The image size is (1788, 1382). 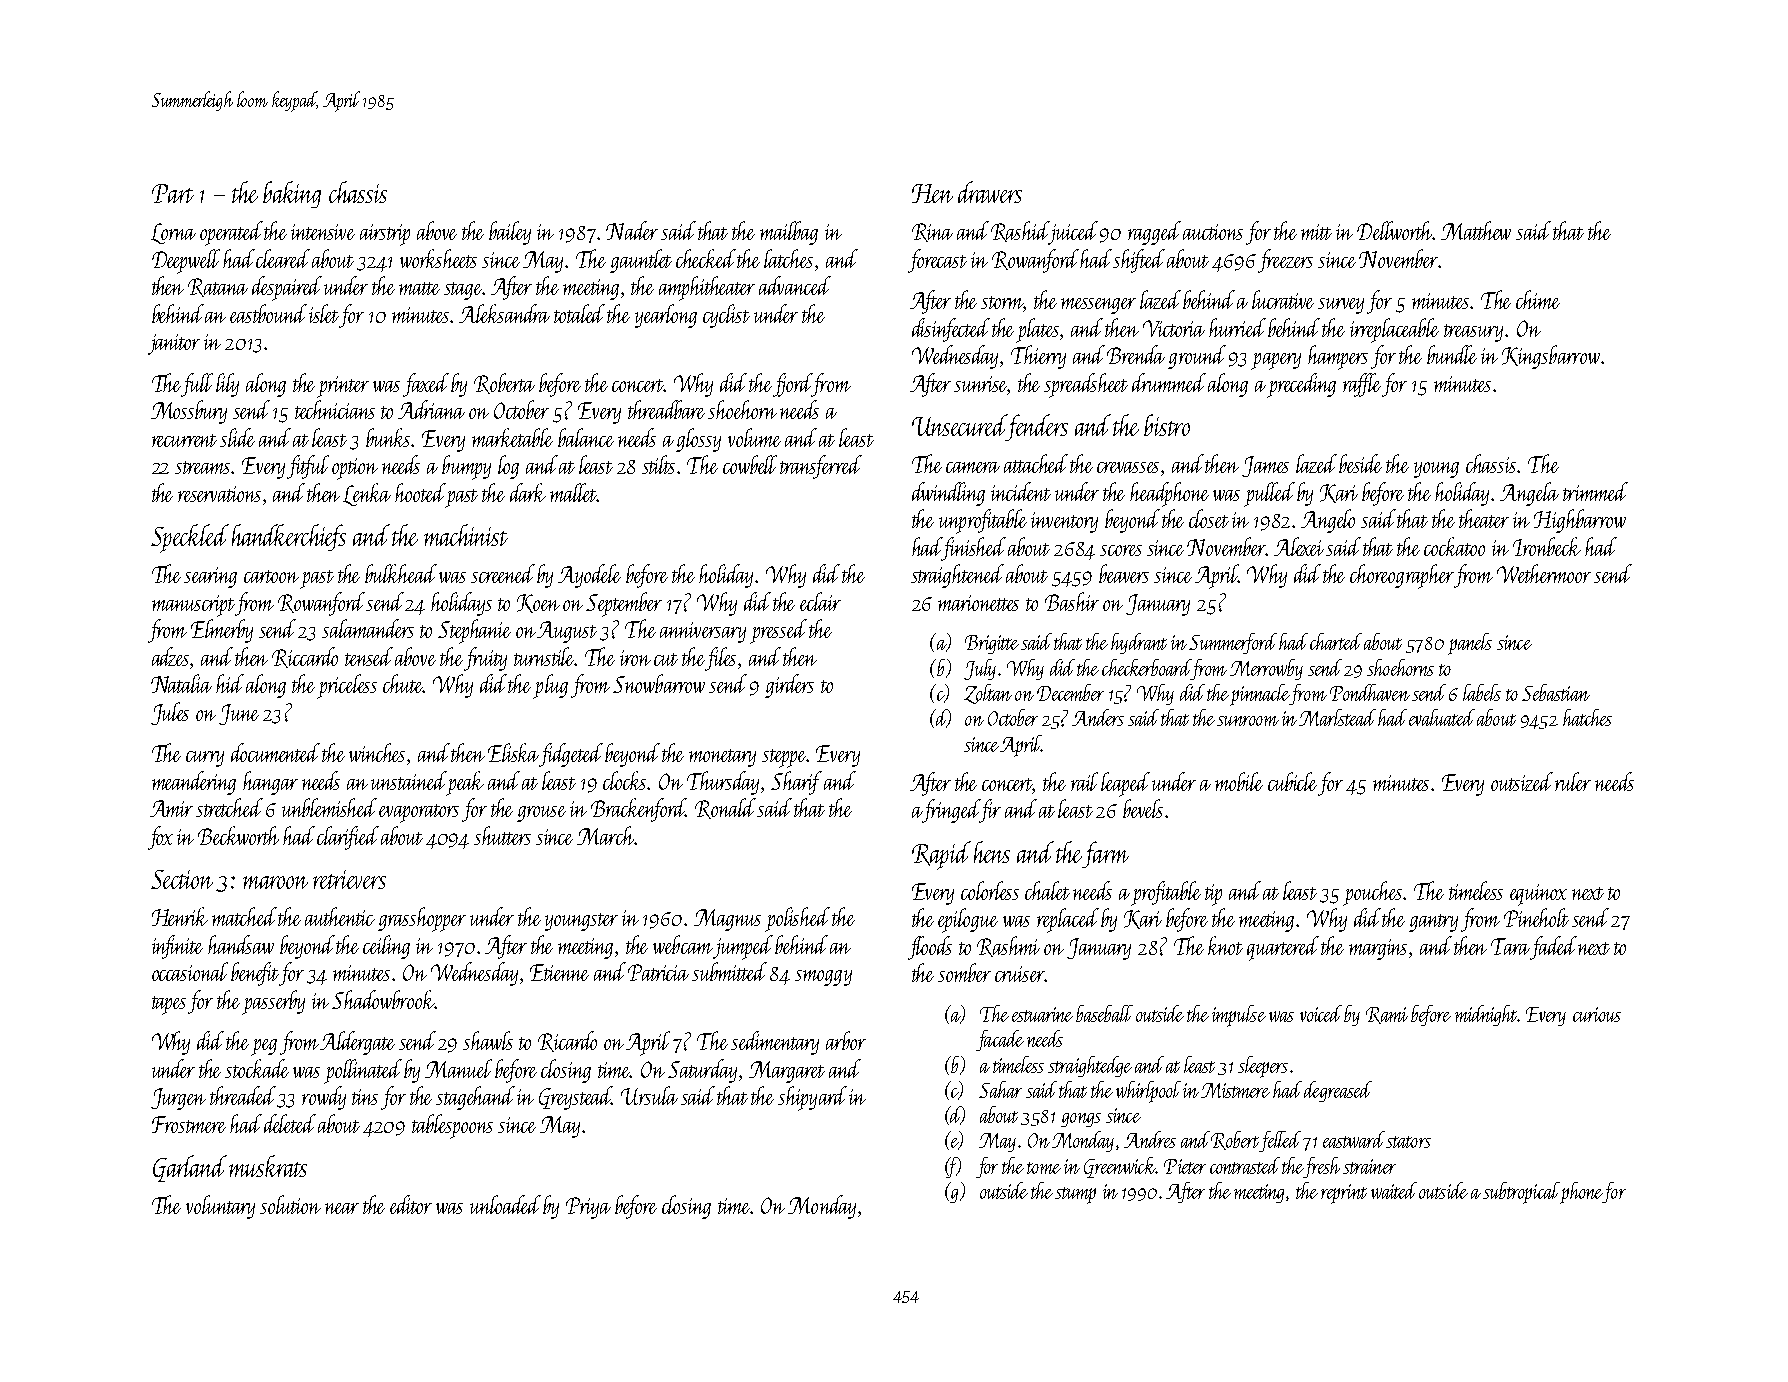 I want to click on fringed, so click(x=952, y=811).
